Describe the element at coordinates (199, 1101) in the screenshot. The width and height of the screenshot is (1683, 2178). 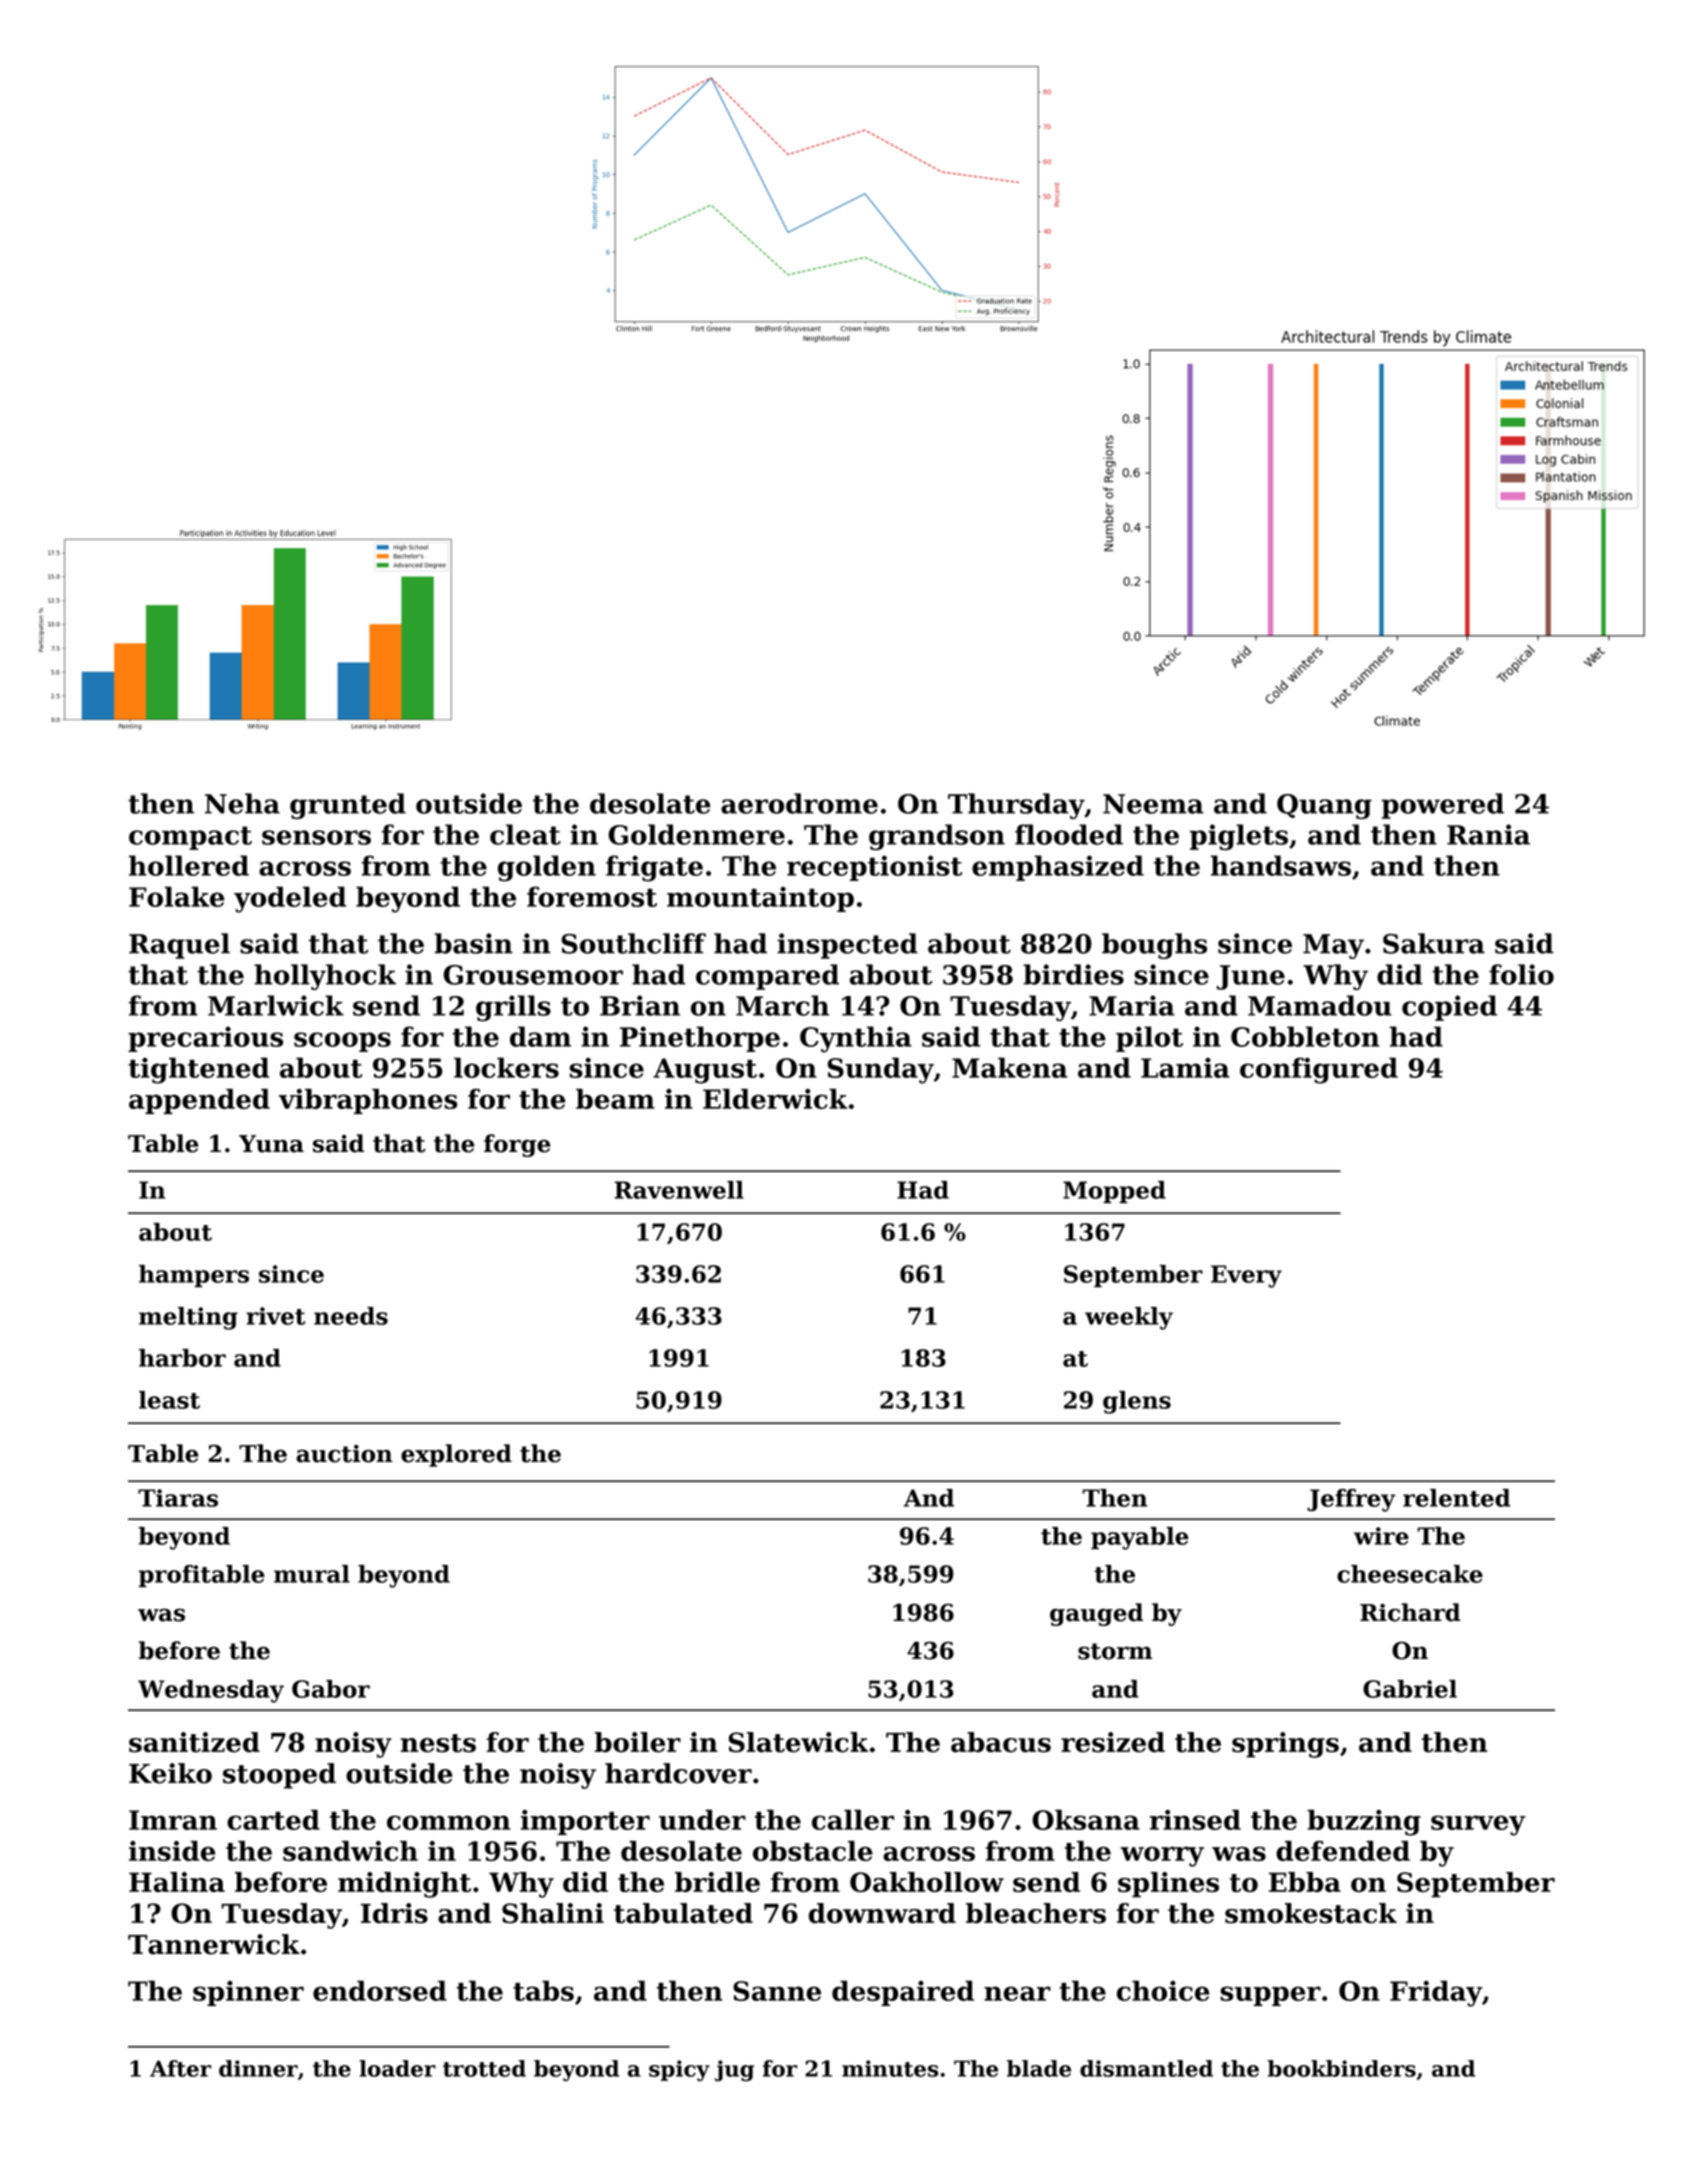
I see `appended` at that location.
